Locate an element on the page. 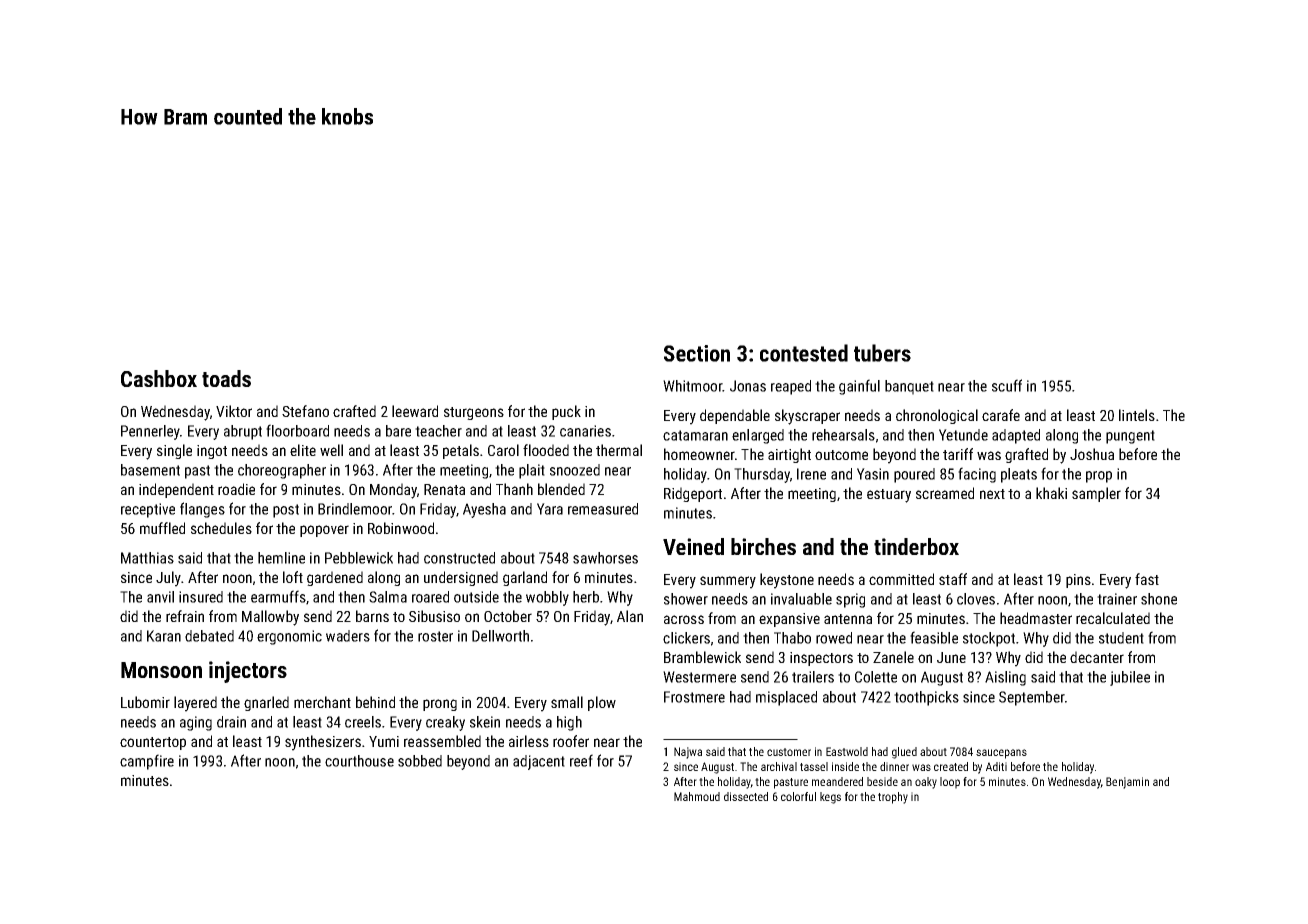 The height and width of the document is (924, 1308). plait is located at coordinates (532, 471).
